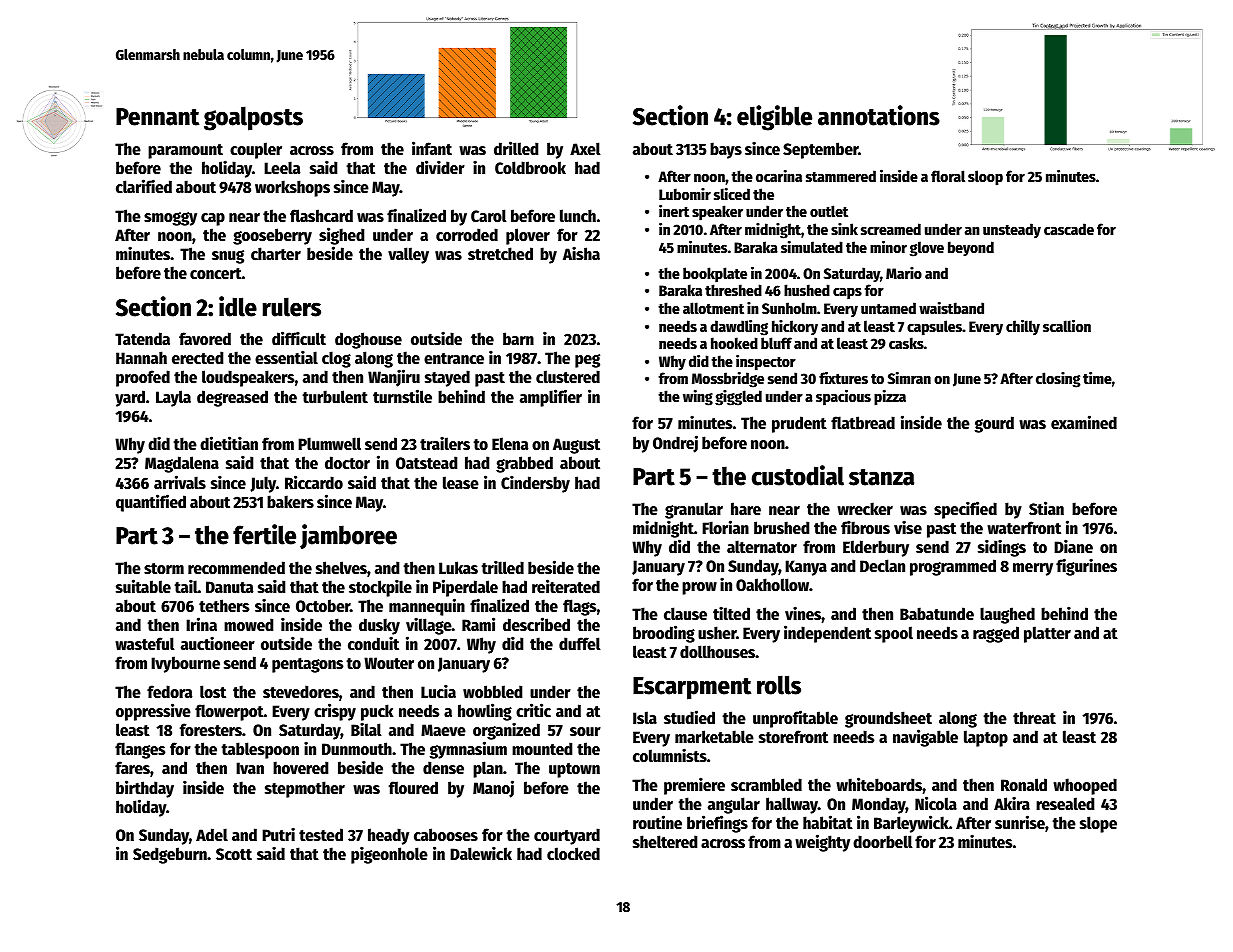  What do you see at coordinates (492, 692) in the page?
I see `wobbled` at bounding box center [492, 692].
